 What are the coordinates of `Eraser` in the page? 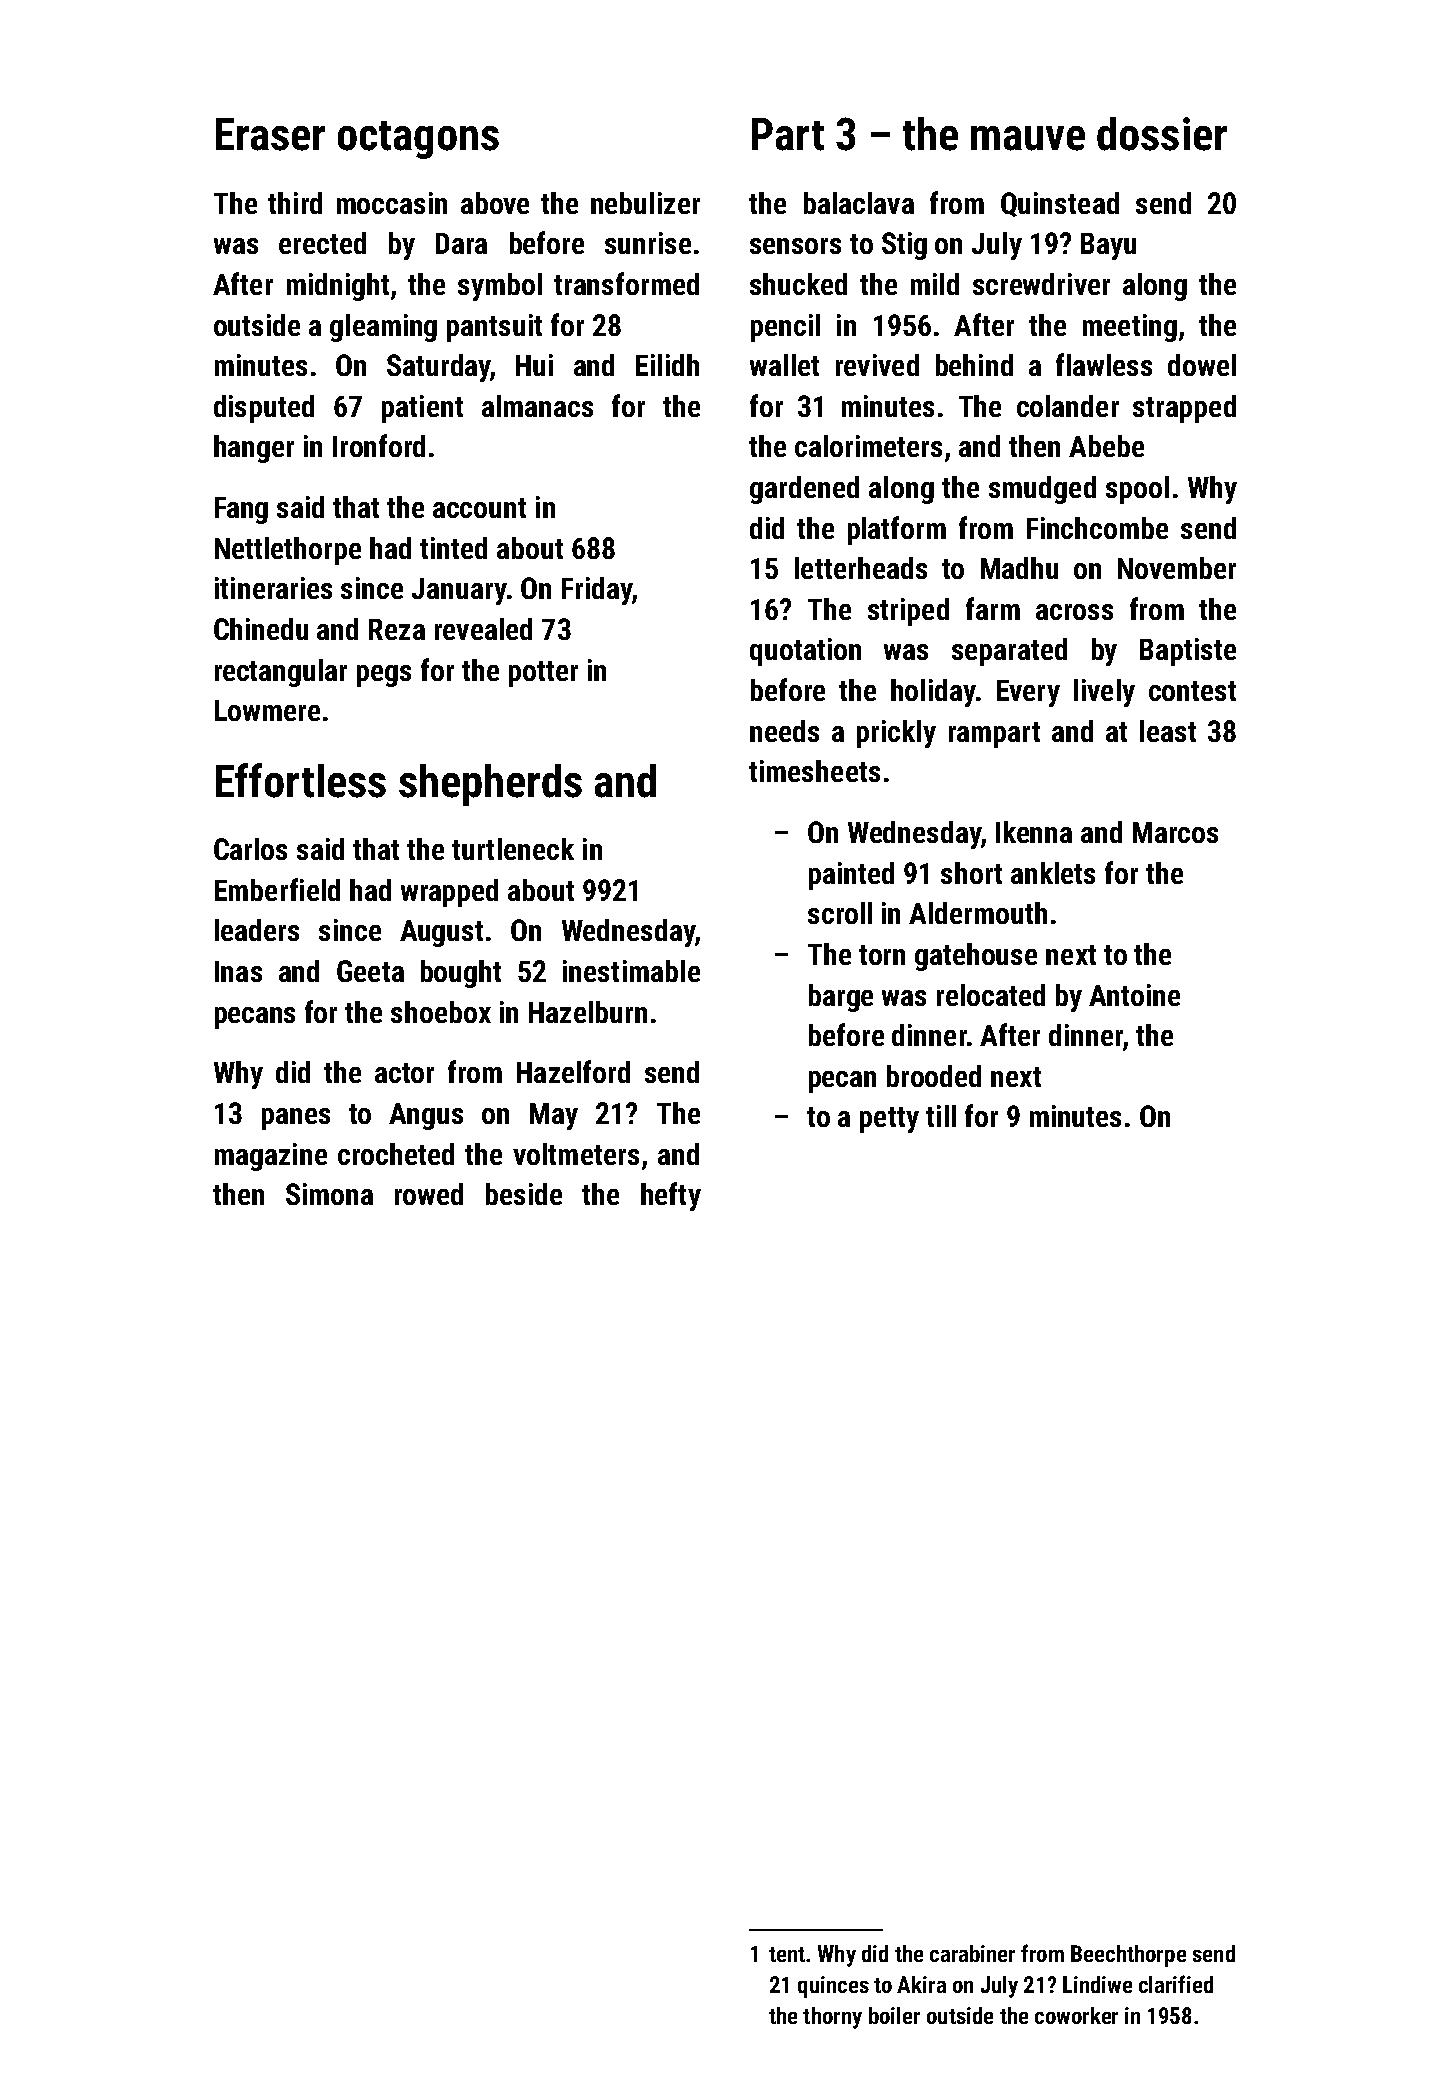 It's located at (270, 134).
